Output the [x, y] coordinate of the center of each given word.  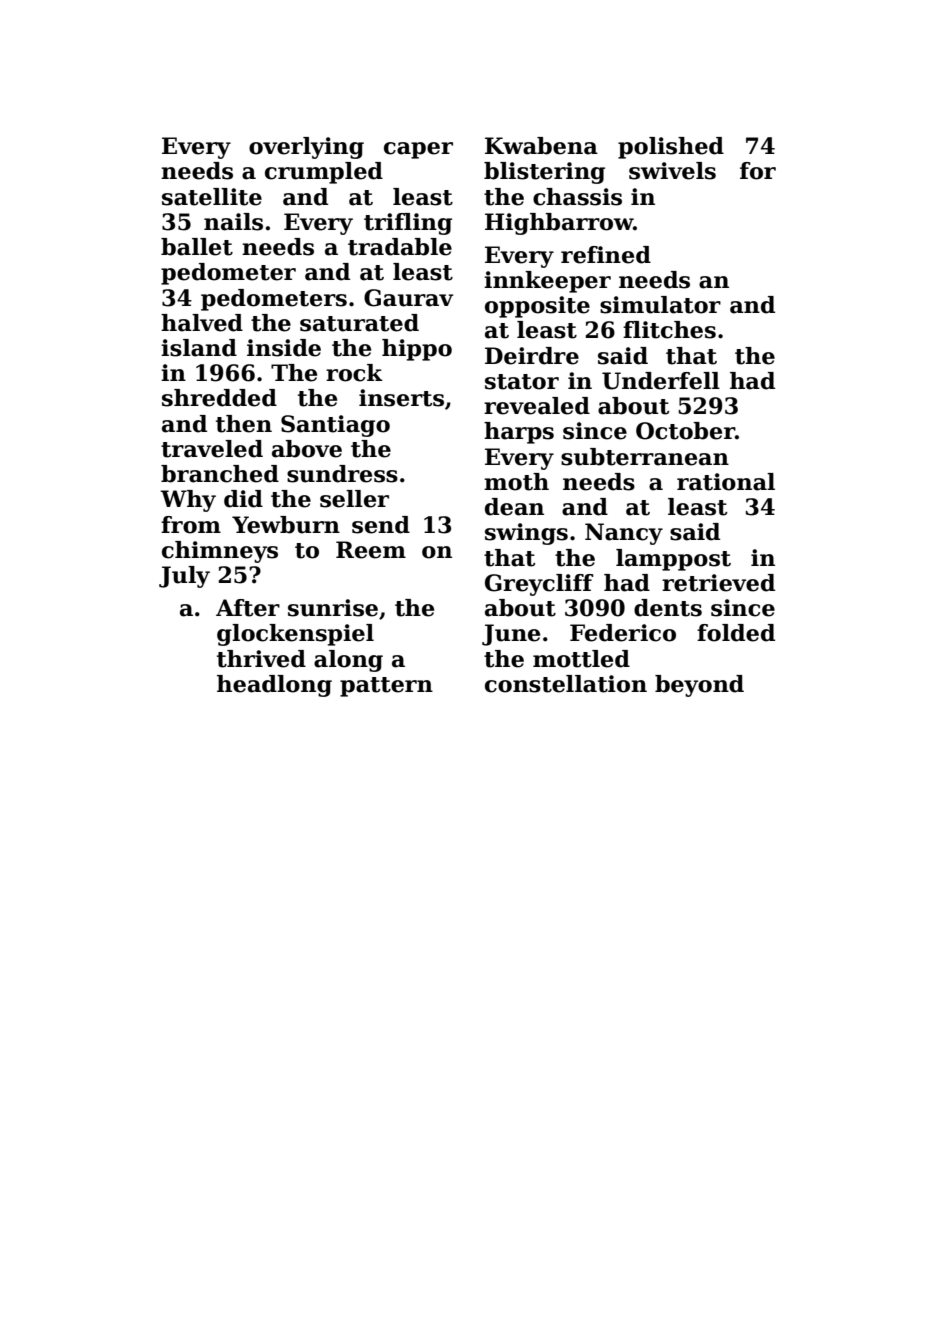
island [199, 348]
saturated [359, 323]
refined [606, 255]
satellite [212, 197]
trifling [408, 224]
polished [671, 148]
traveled [212, 449]
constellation [566, 684]
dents [668, 608]
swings [526, 534]
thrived [261, 659]
